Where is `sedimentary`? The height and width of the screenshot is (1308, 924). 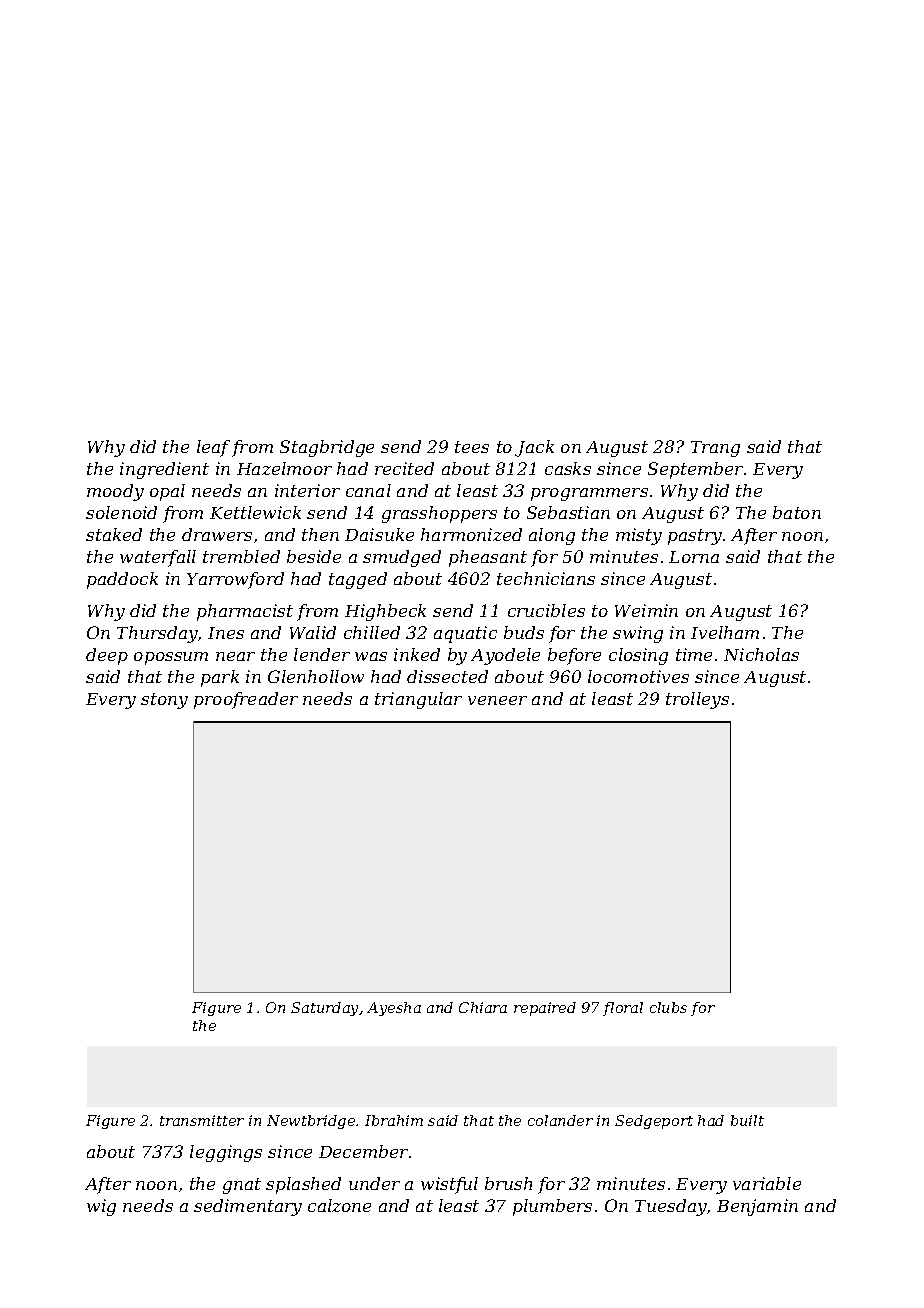
sedimentary is located at coordinates (248, 1207).
